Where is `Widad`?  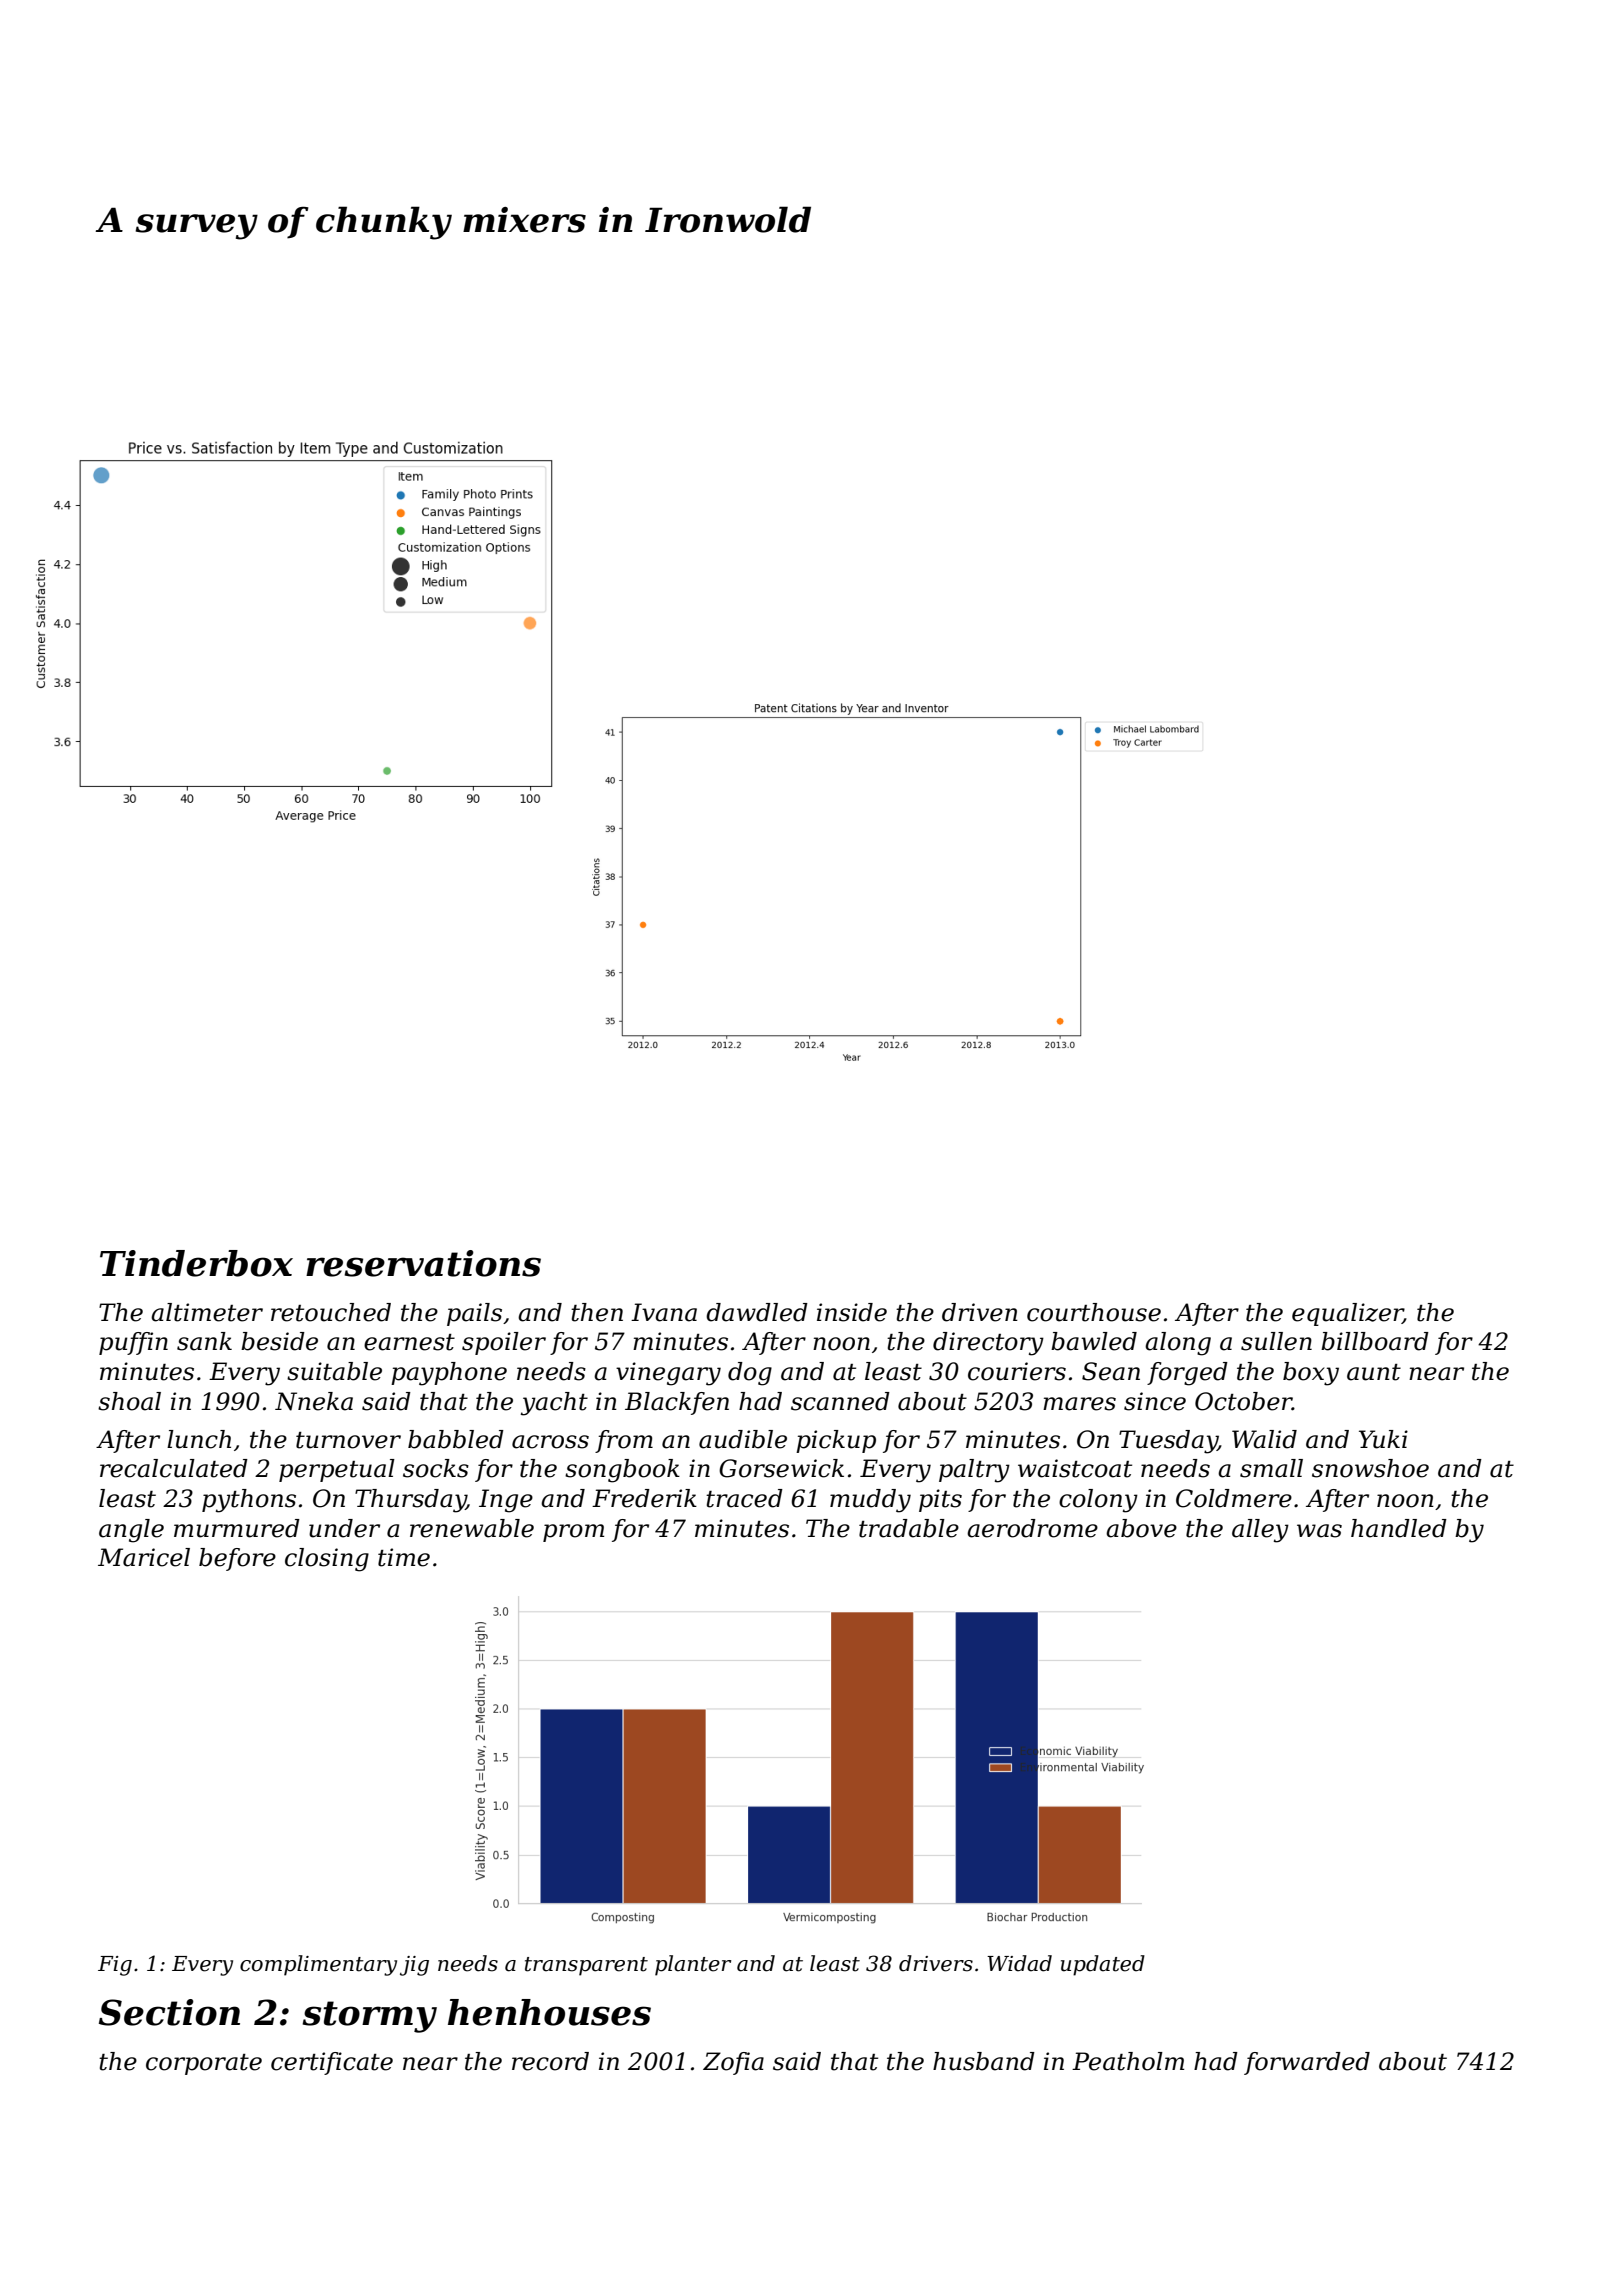 Widad is located at coordinates (1019, 1963).
